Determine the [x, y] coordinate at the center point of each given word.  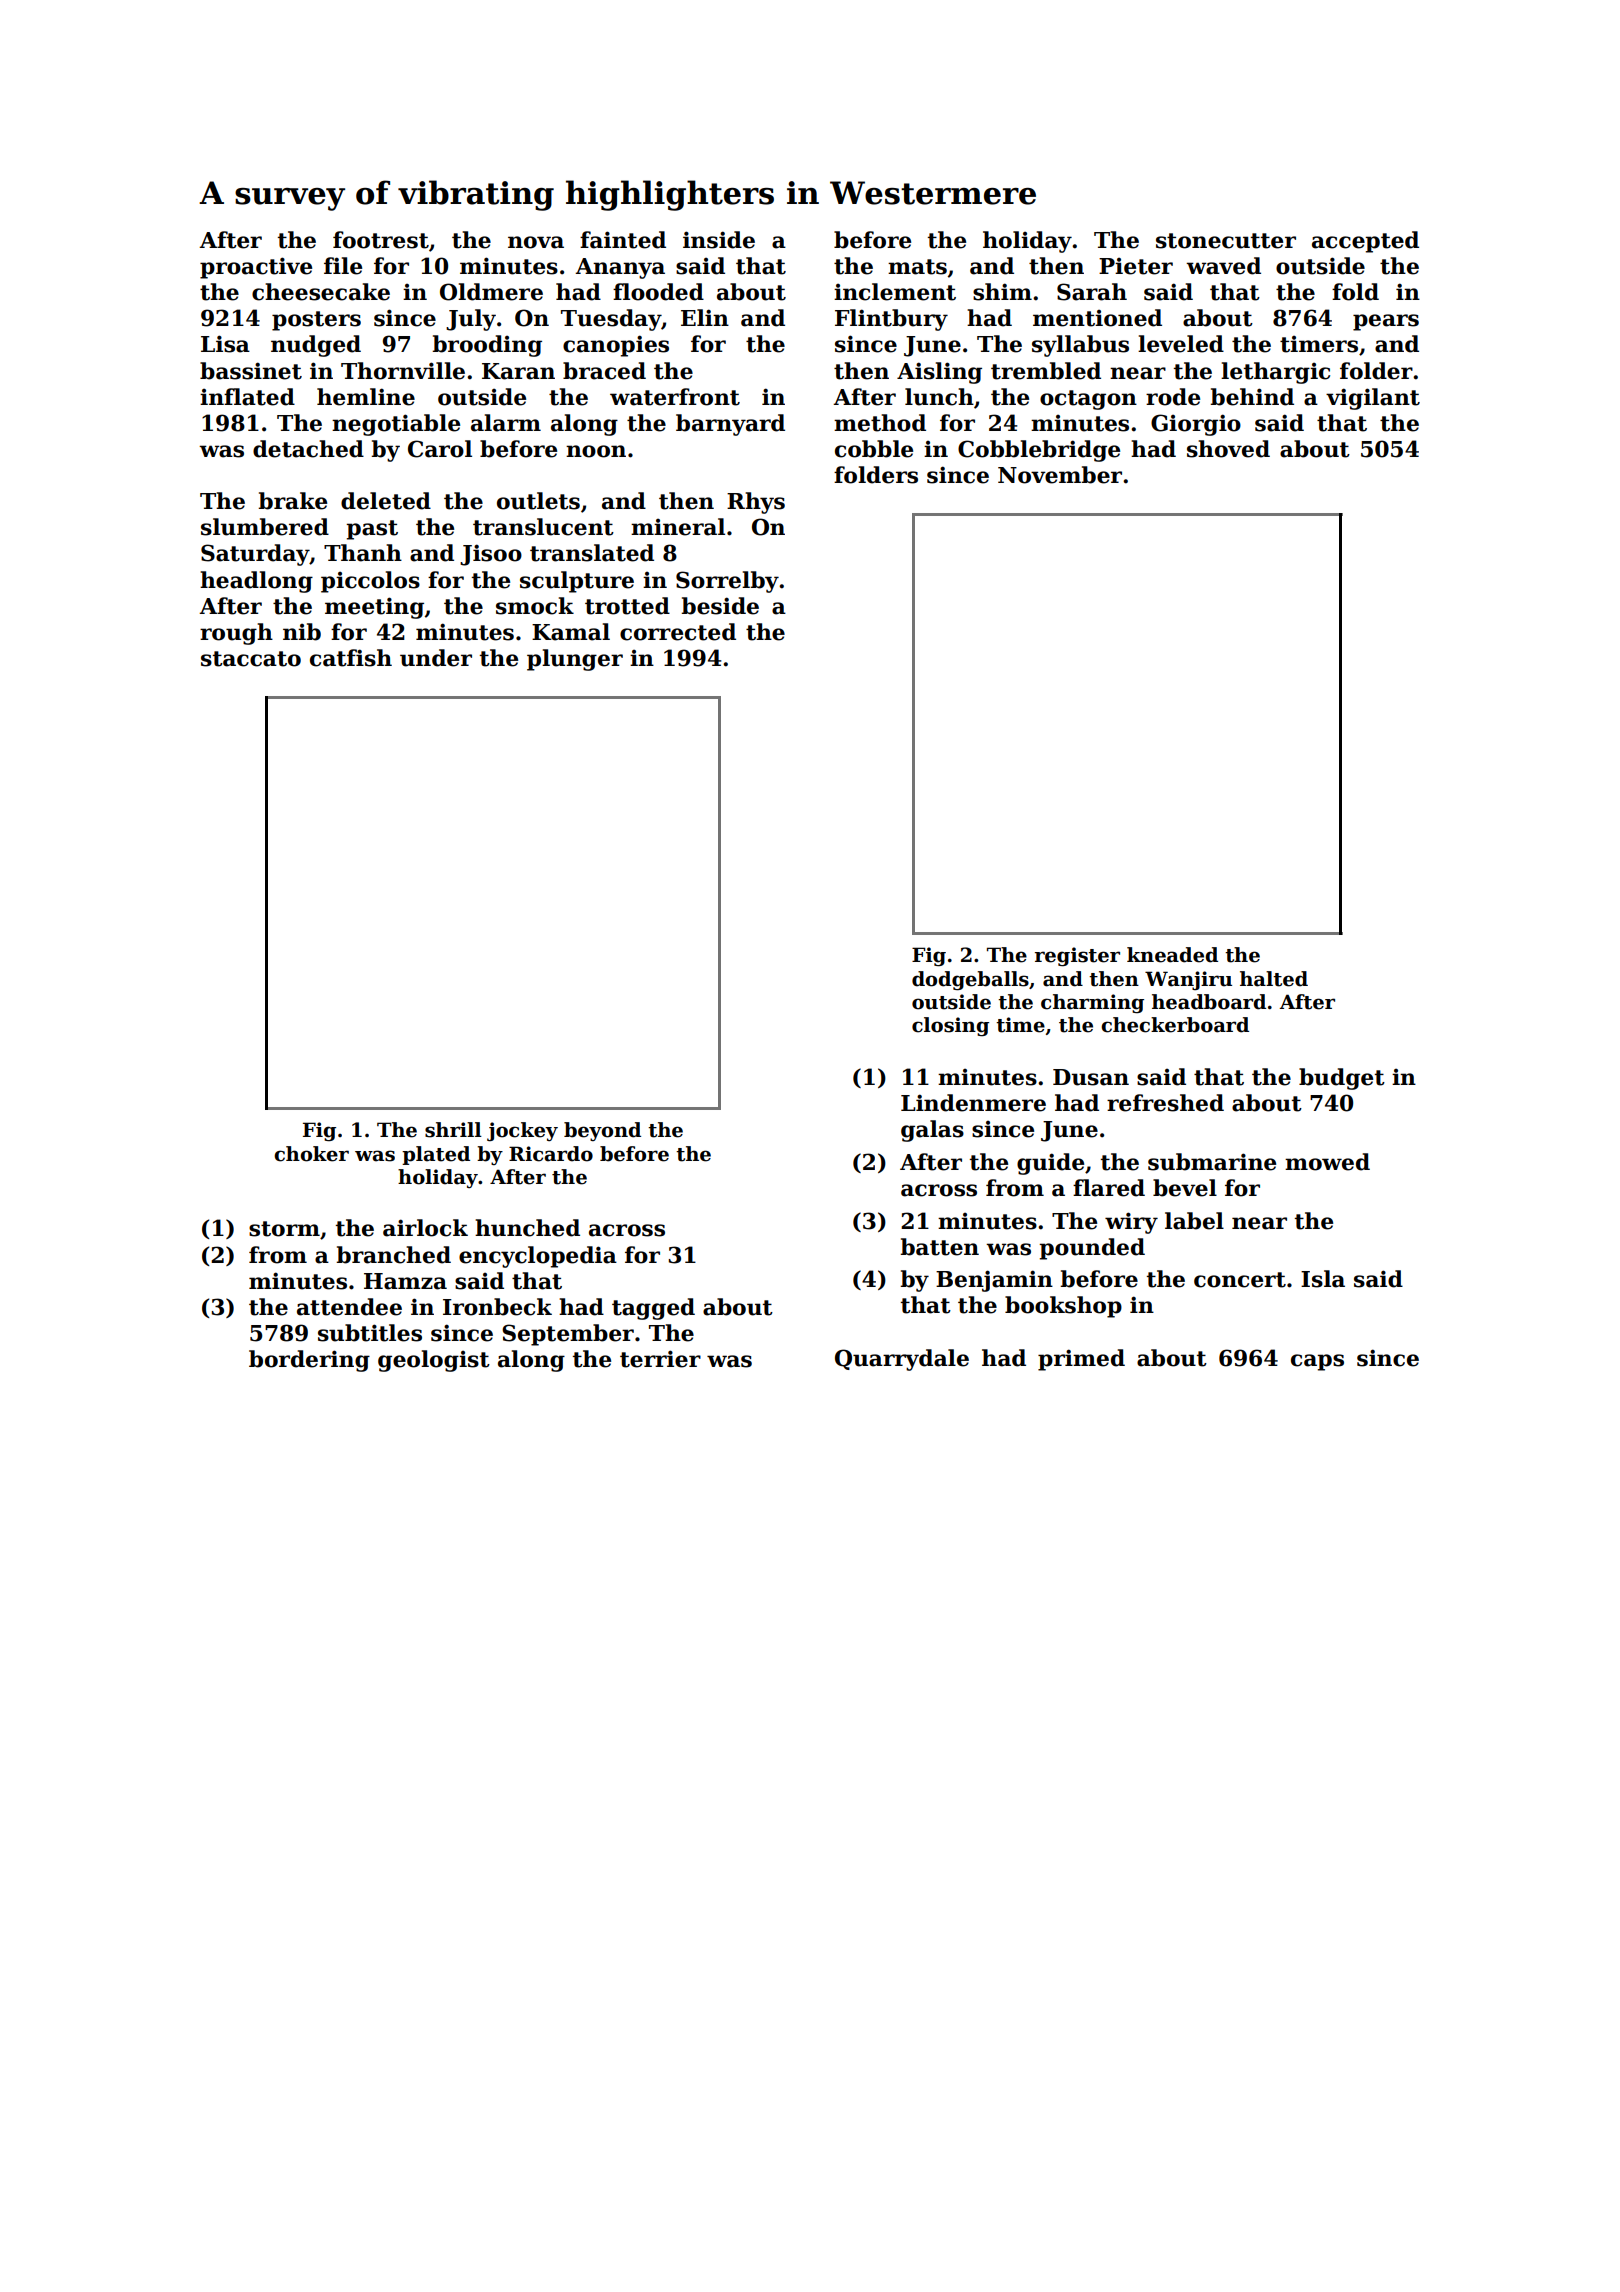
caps [1317, 1362]
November [1060, 475]
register [1077, 956]
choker [311, 1154]
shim [1002, 292]
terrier [660, 1359]
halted [1274, 979]
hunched [527, 1228]
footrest [381, 240]
